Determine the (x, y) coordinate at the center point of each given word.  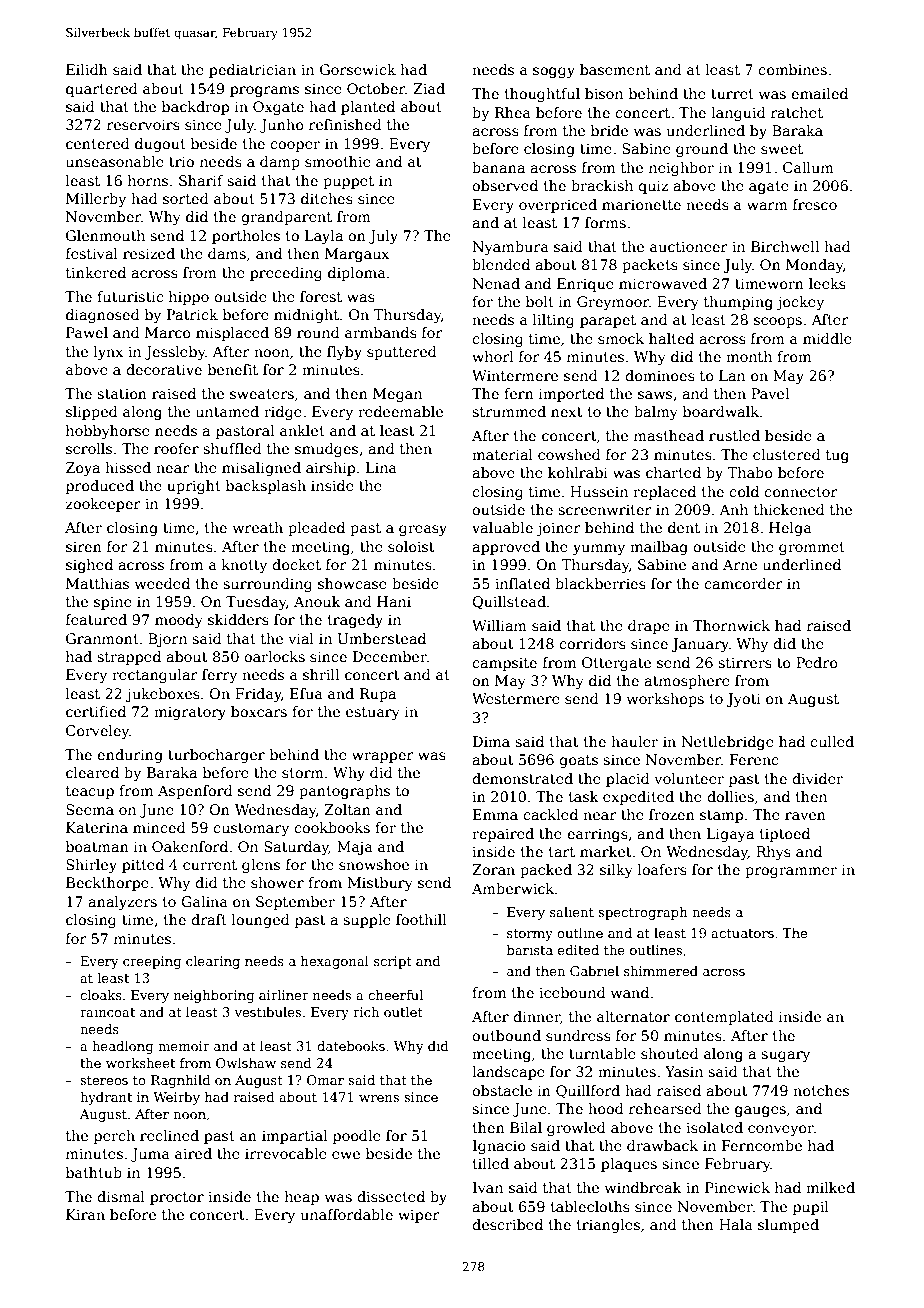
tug (837, 456)
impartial (295, 1137)
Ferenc (754, 759)
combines (792, 69)
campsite (504, 664)
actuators (742, 933)
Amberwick (513, 888)
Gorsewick (358, 69)
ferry (219, 676)
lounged (261, 921)
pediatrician (252, 71)
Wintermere (515, 375)
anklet (302, 430)
